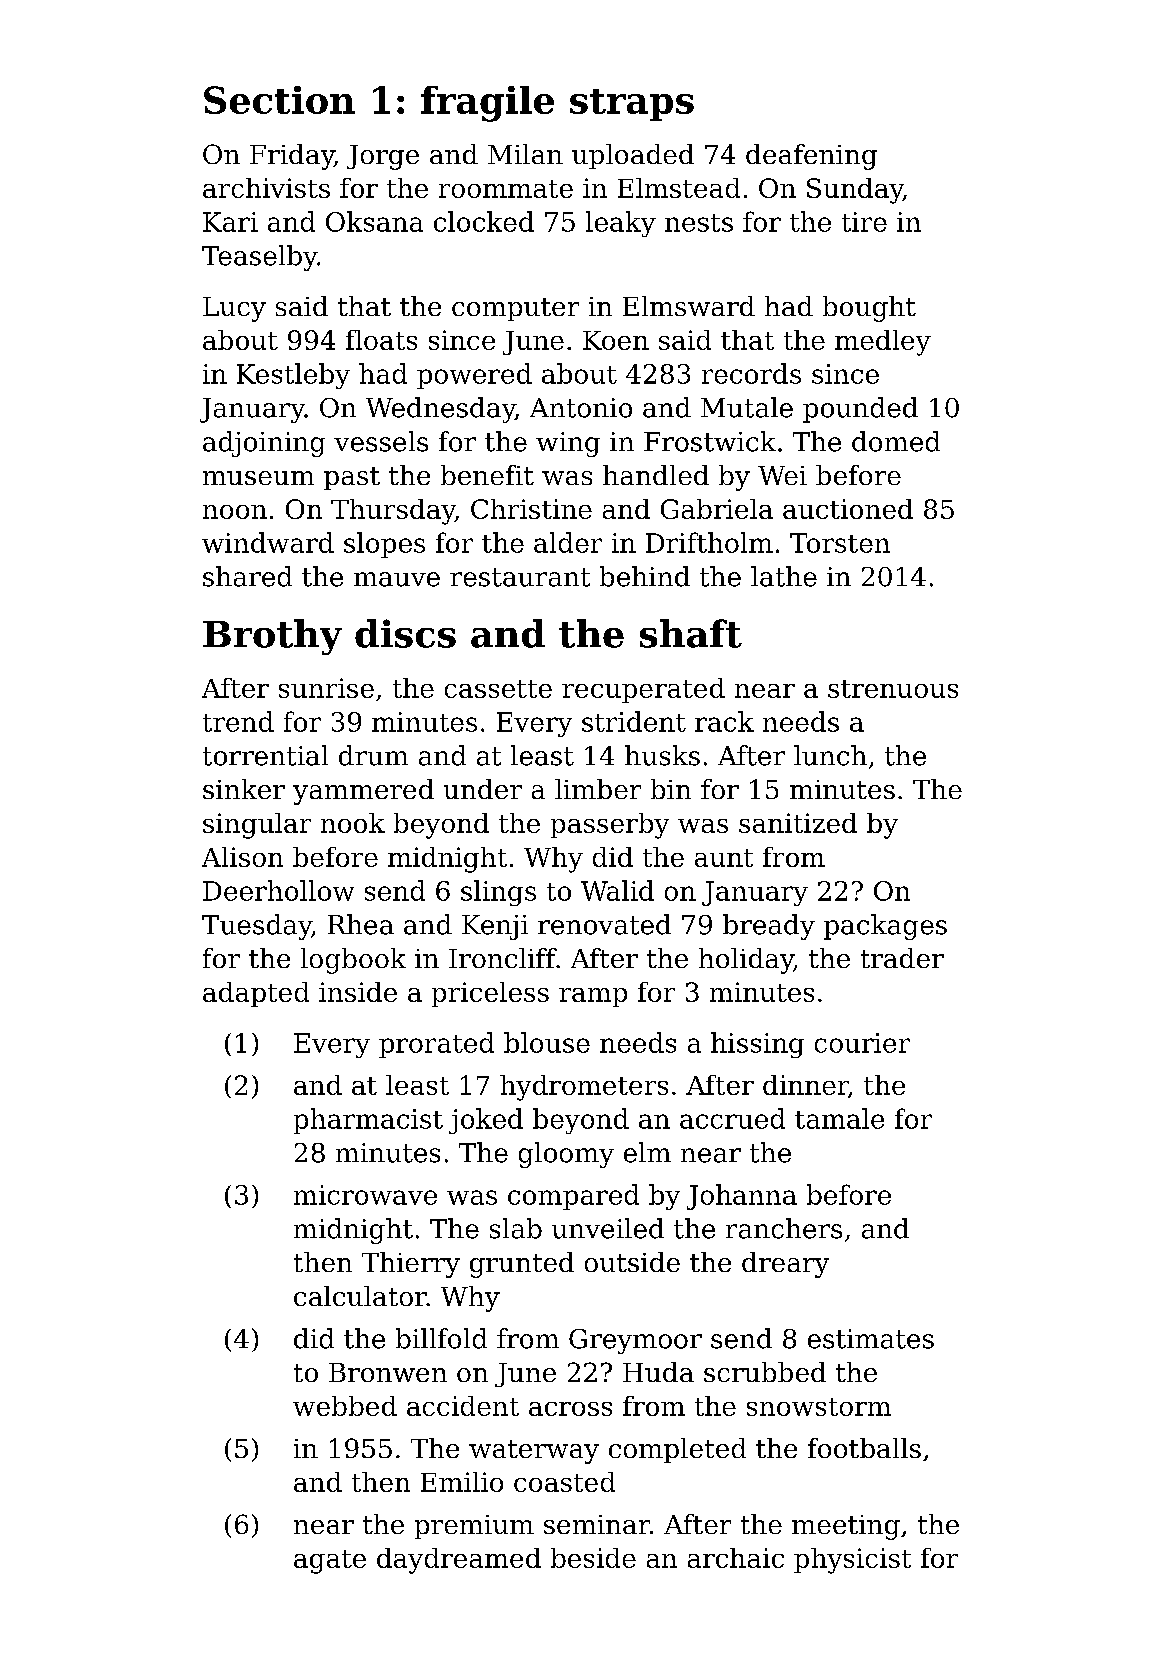 The height and width of the screenshot is (1654, 1165). Describe the element at coordinates (230, 222) in the screenshot. I see `Kari` at that location.
